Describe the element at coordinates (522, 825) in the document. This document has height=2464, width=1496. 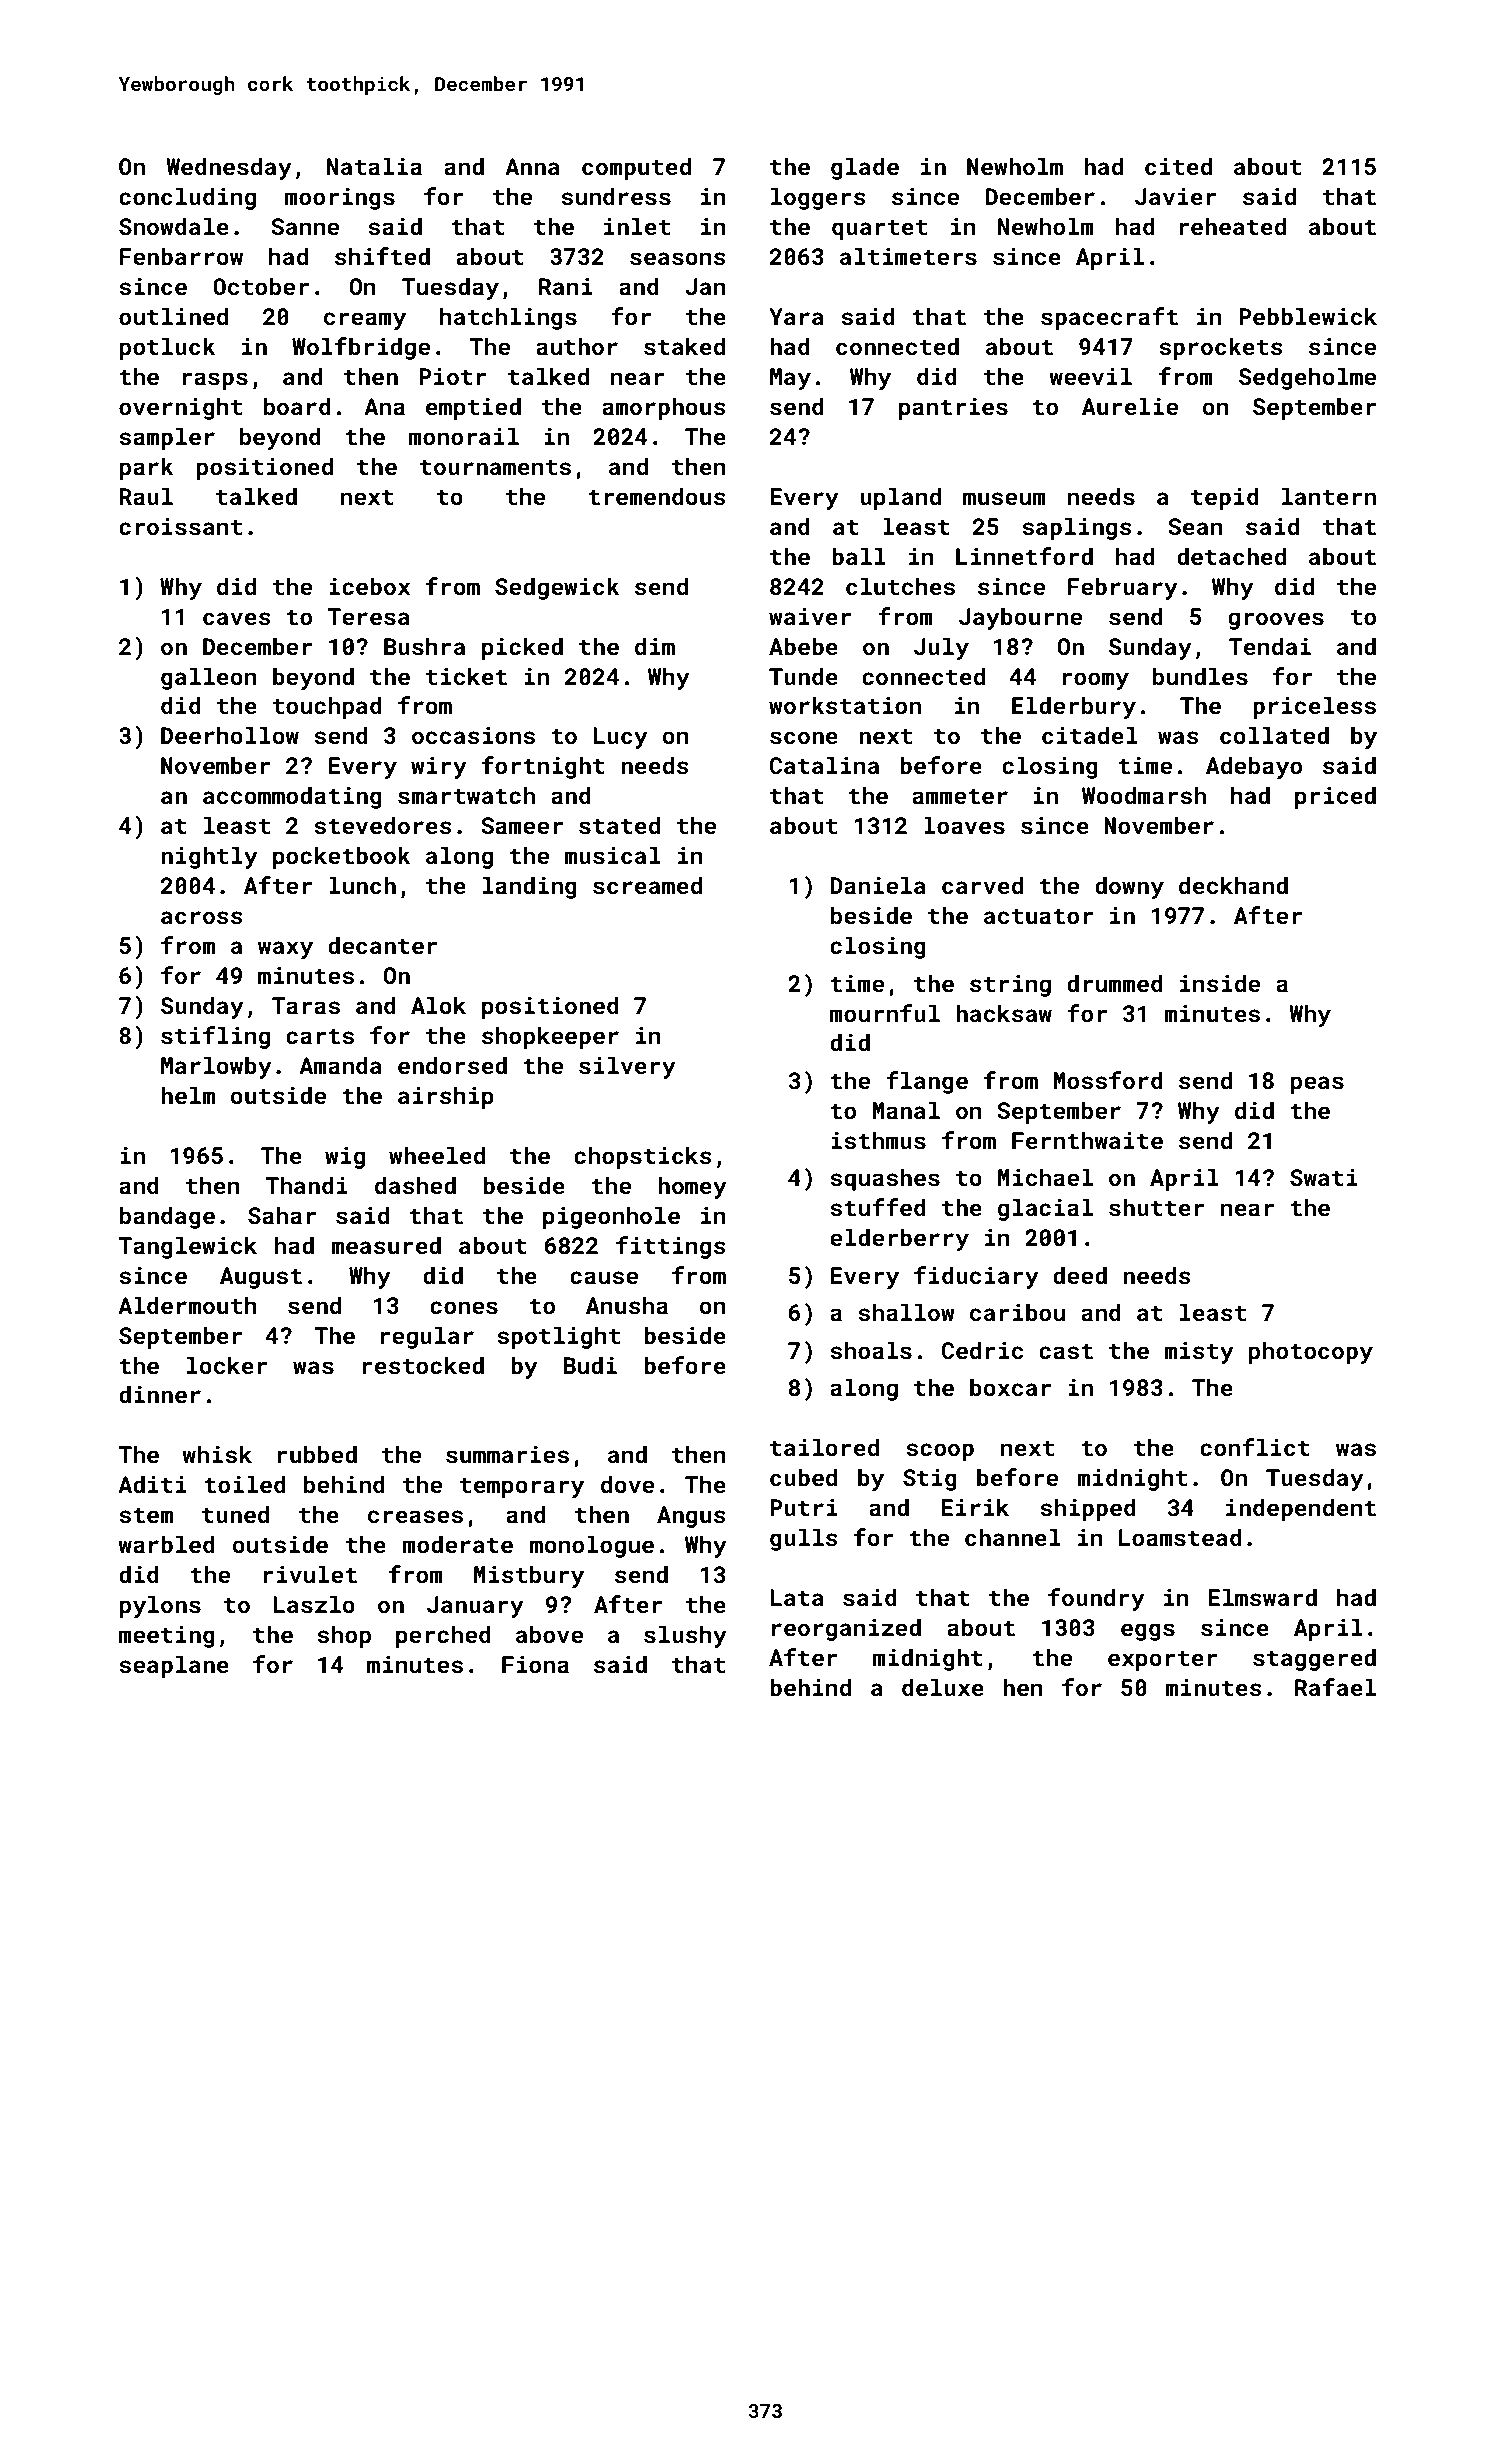
I see `Sameer` at that location.
